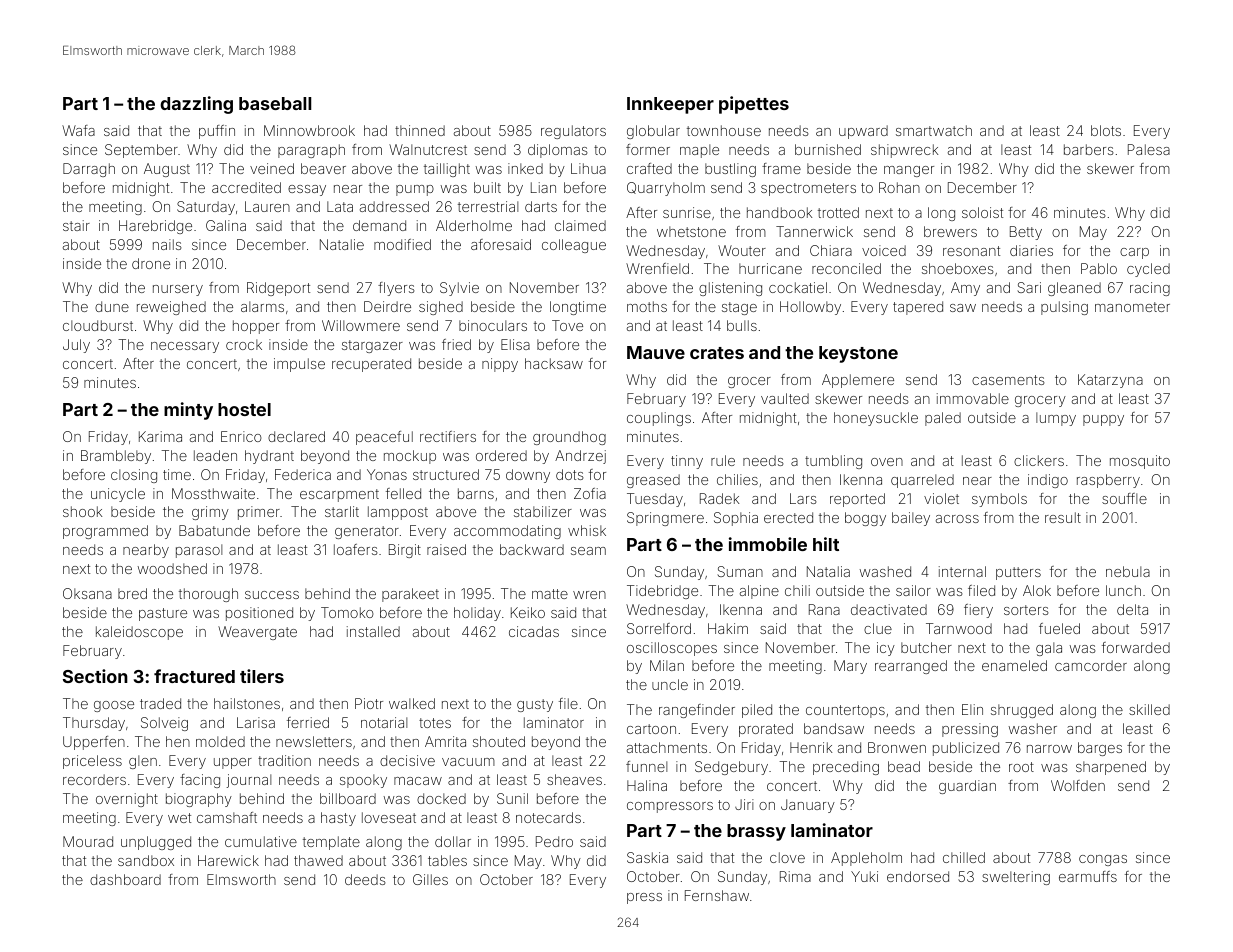 This screenshot has width=1233, height=952. What do you see at coordinates (911, 519) in the screenshot?
I see `bailey` at bounding box center [911, 519].
